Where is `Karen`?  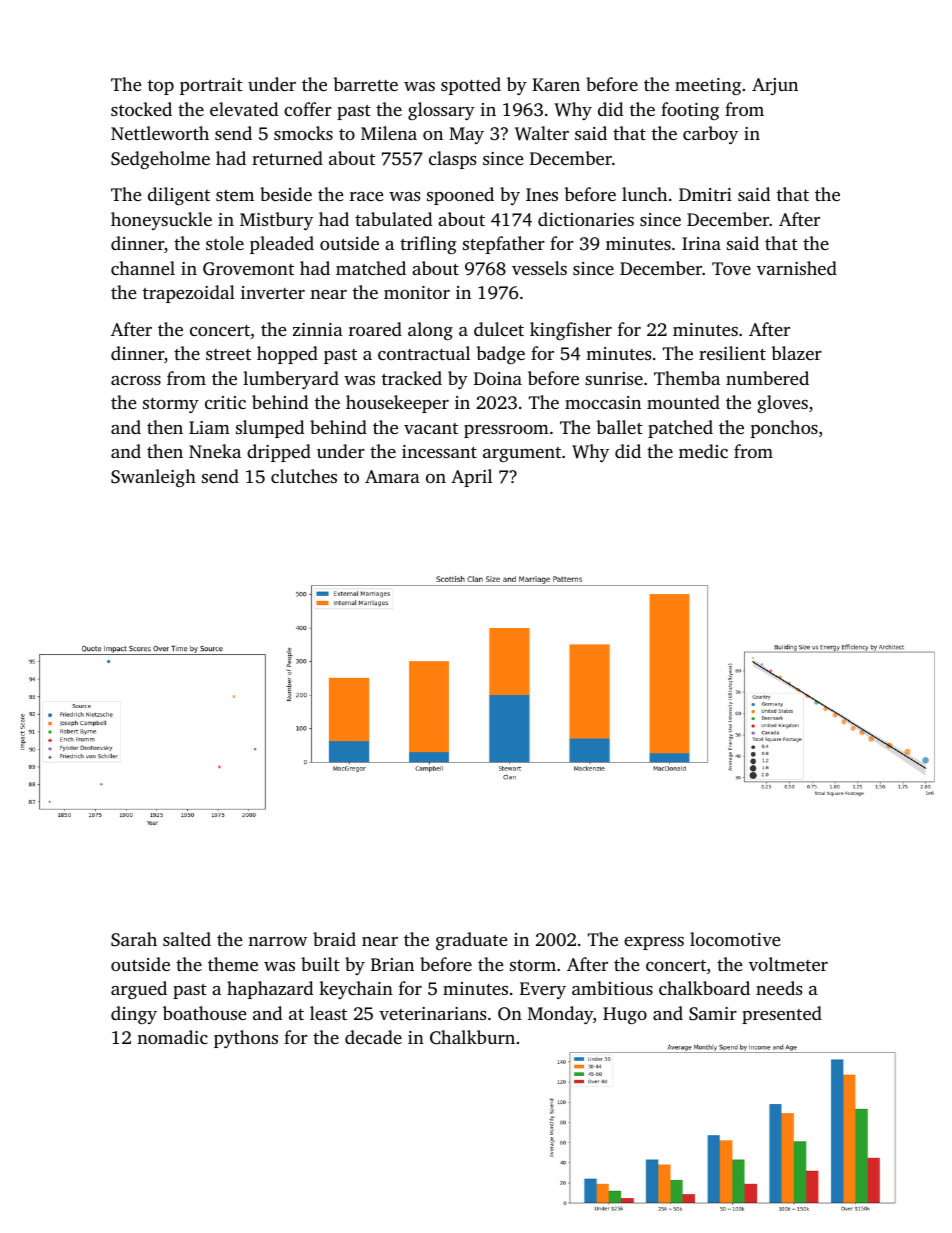
Karen is located at coordinates (556, 84).
